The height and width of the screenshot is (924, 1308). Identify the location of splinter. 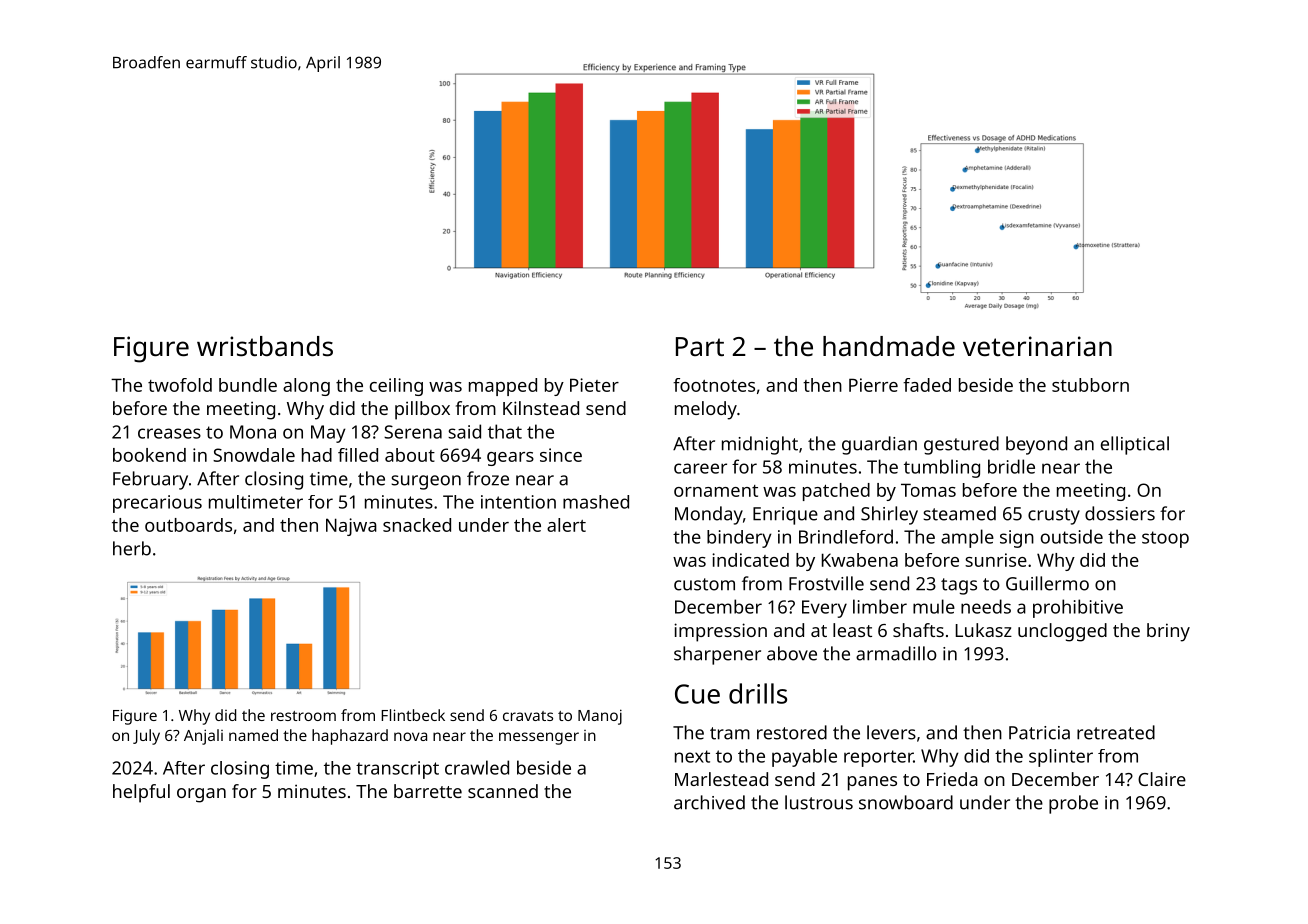
(1061, 758).
